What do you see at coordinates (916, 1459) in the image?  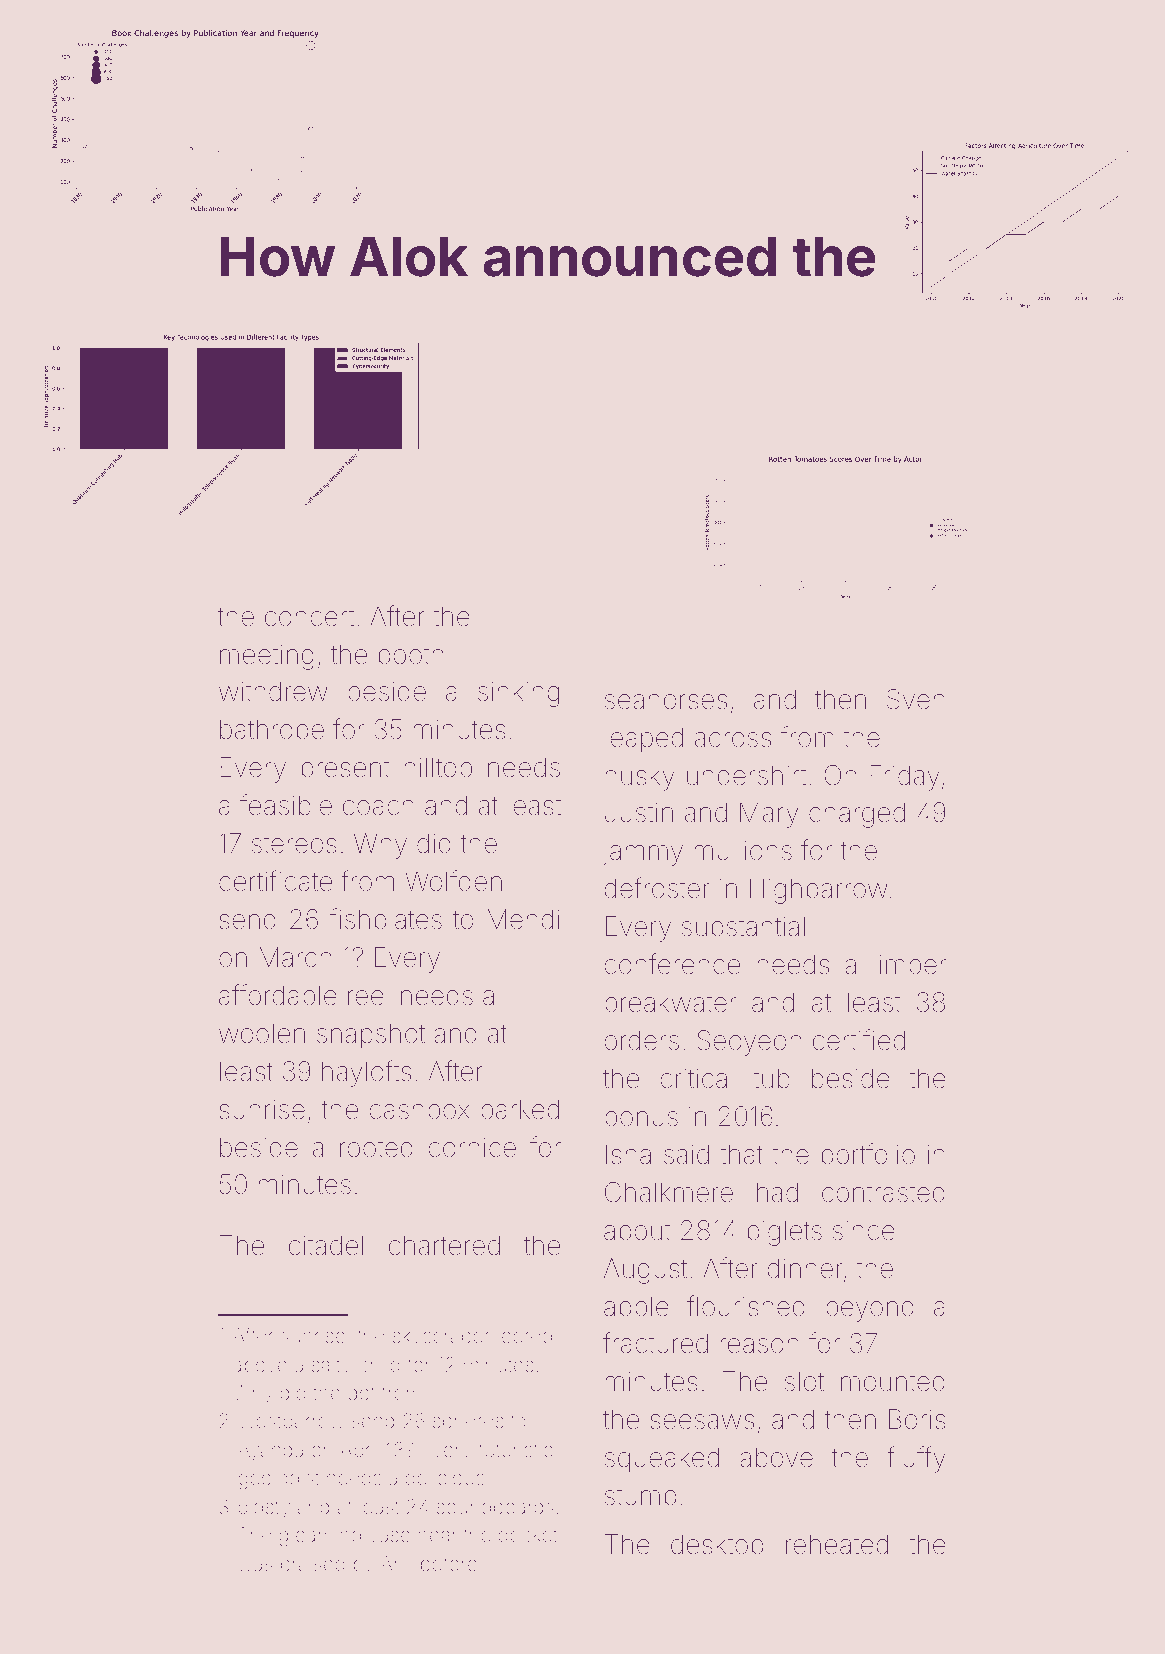 I see `fluffy` at bounding box center [916, 1459].
